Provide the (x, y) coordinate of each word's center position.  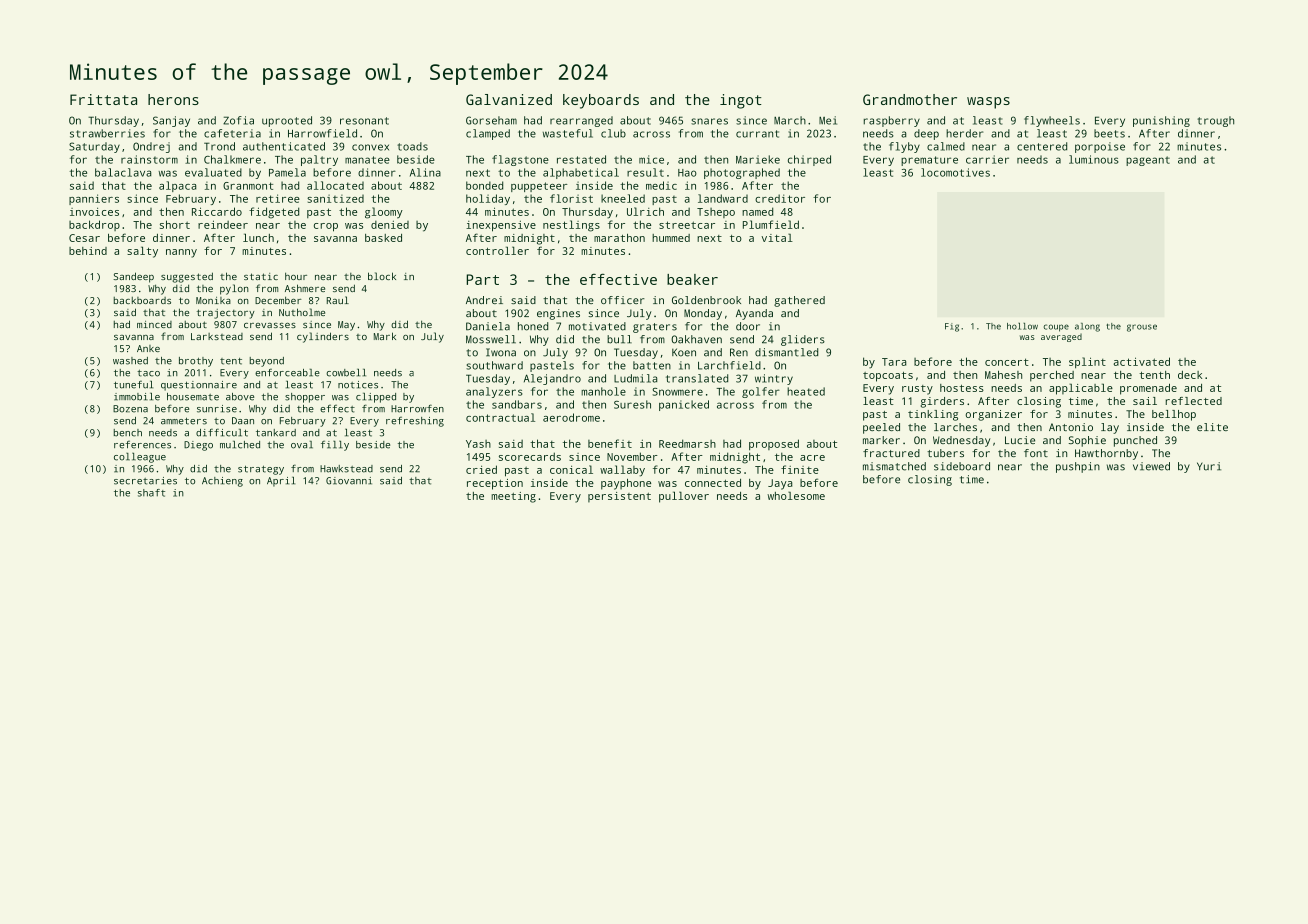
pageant (1148, 161)
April (281, 482)
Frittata (103, 99)
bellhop (1174, 415)
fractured (891, 453)
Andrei (484, 300)
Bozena (130, 409)
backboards (142, 300)
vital (777, 237)
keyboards (601, 101)
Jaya (780, 484)
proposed (774, 445)
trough (1215, 121)
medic (661, 185)
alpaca (177, 186)
